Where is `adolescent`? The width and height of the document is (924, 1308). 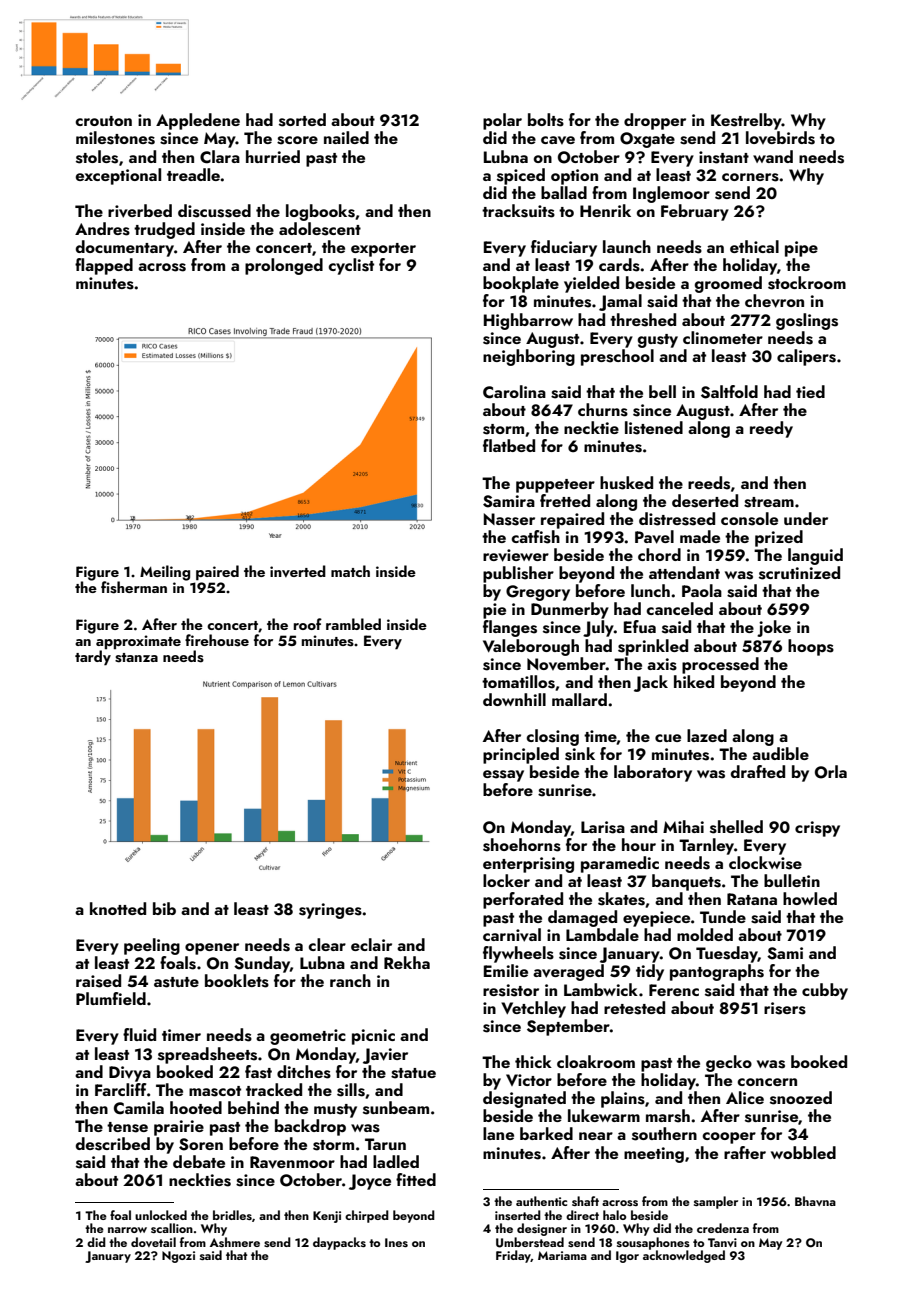 adolescent is located at coordinates (320, 229).
